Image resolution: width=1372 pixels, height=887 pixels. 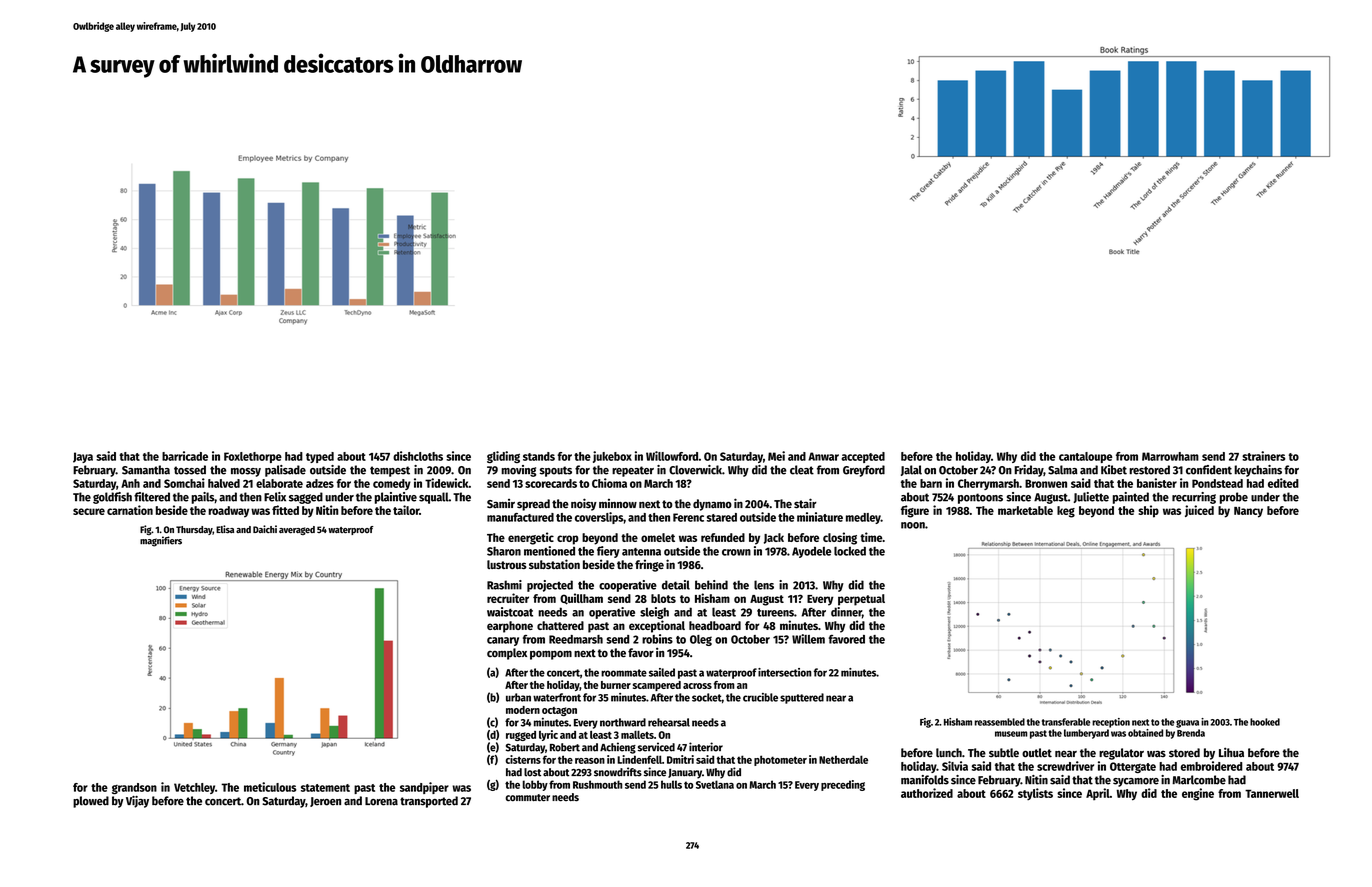 What do you see at coordinates (523, 710) in the image?
I see `modern` at bounding box center [523, 710].
